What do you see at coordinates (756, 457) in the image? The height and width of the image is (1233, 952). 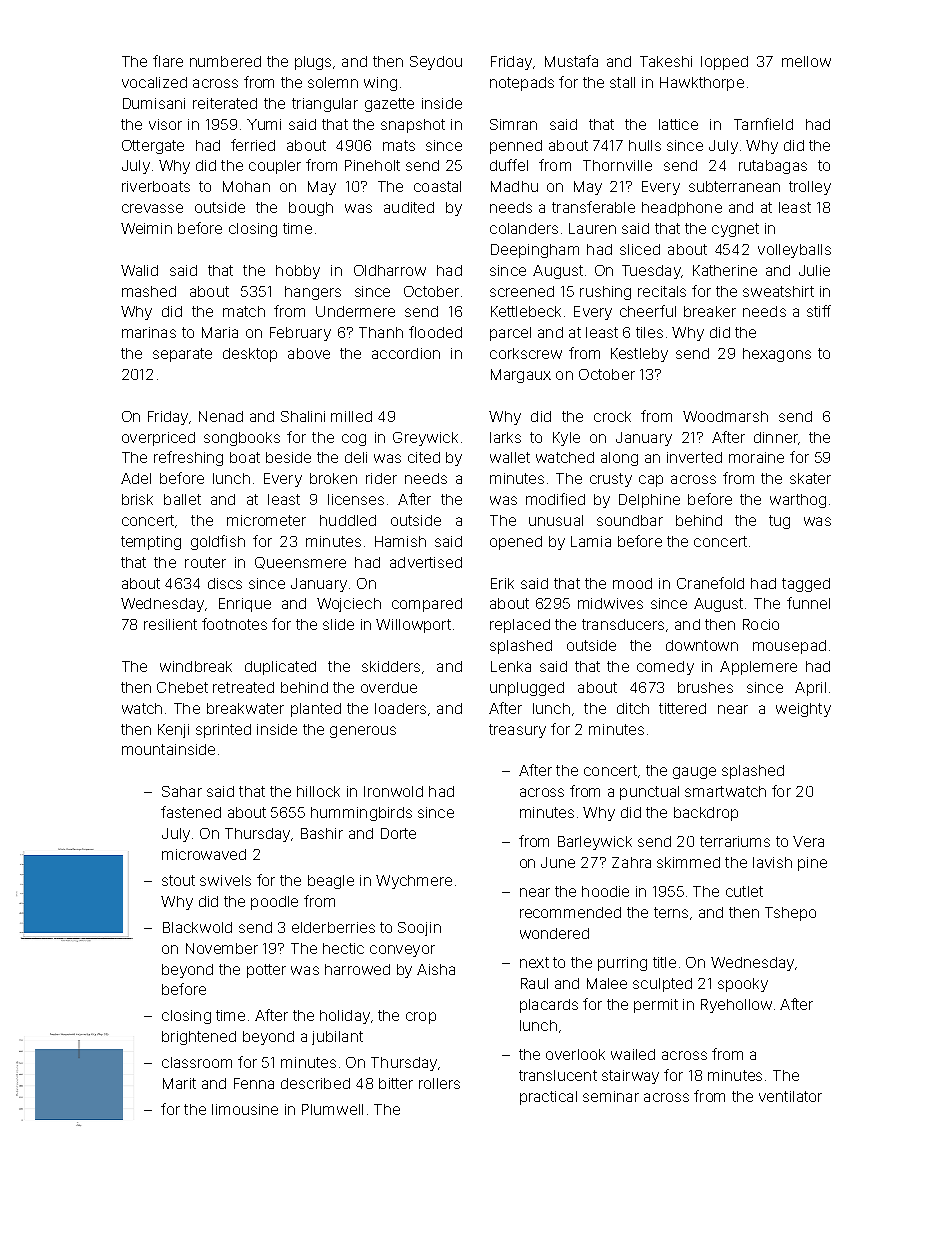 I see `moraine` at bounding box center [756, 457].
